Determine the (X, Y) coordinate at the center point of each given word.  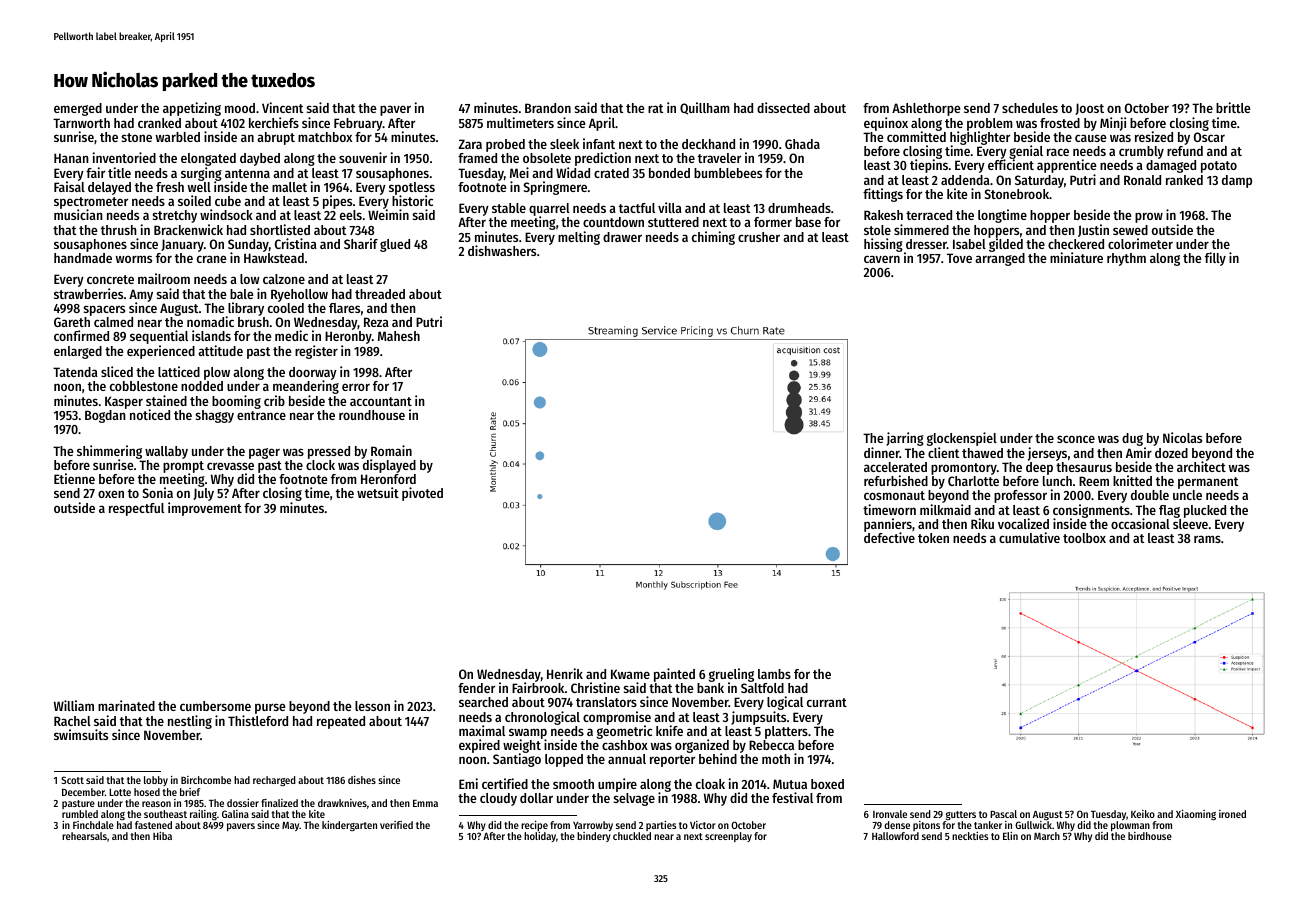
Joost (1089, 109)
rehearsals (84, 836)
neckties (970, 836)
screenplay (728, 837)
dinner (882, 452)
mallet (289, 187)
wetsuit (378, 492)
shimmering (109, 452)
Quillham (705, 108)
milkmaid (945, 509)
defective (889, 538)
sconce (1076, 439)
